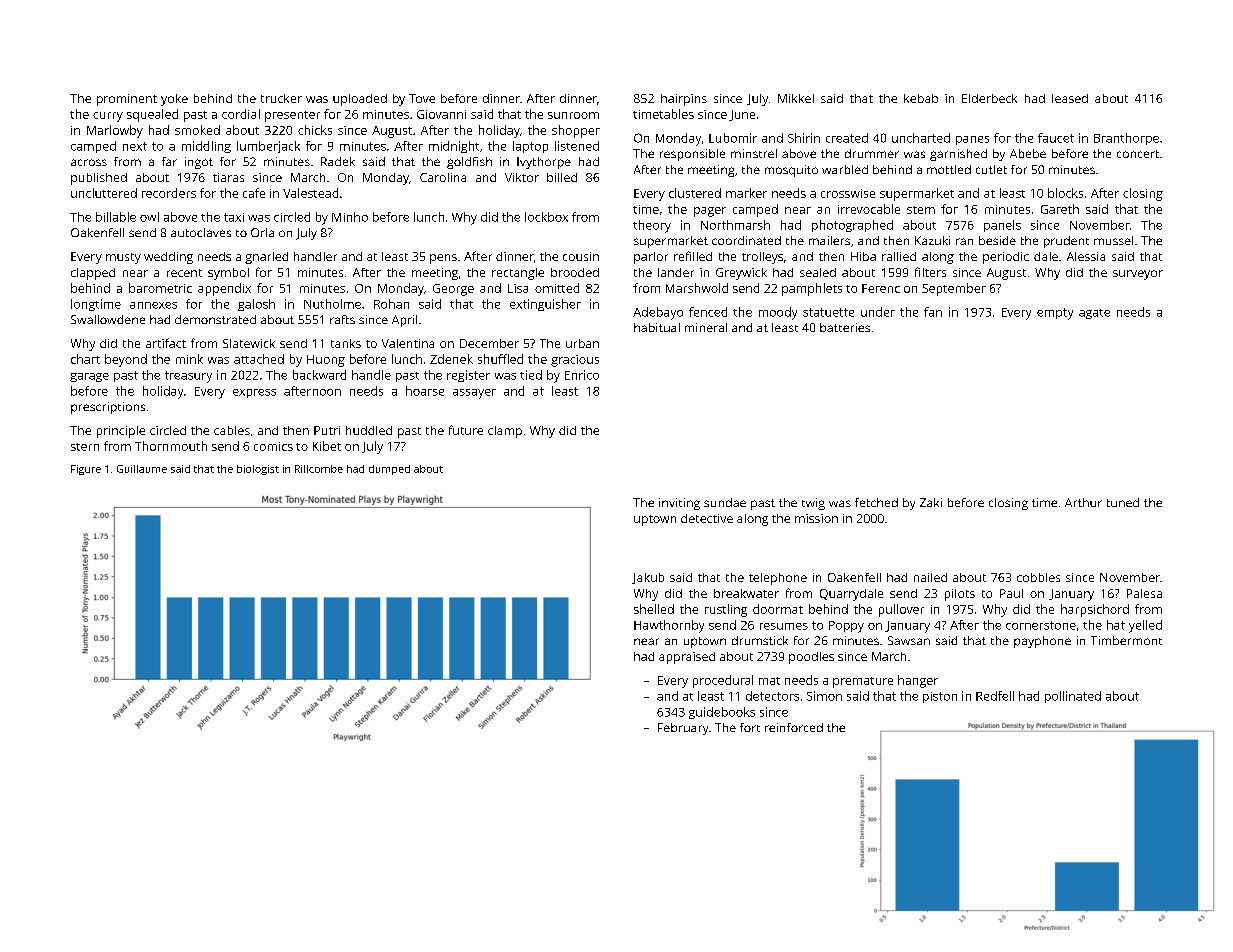 This document has width=1233, height=952. Describe the element at coordinates (443, 259) in the document. I see `pens` at that location.
